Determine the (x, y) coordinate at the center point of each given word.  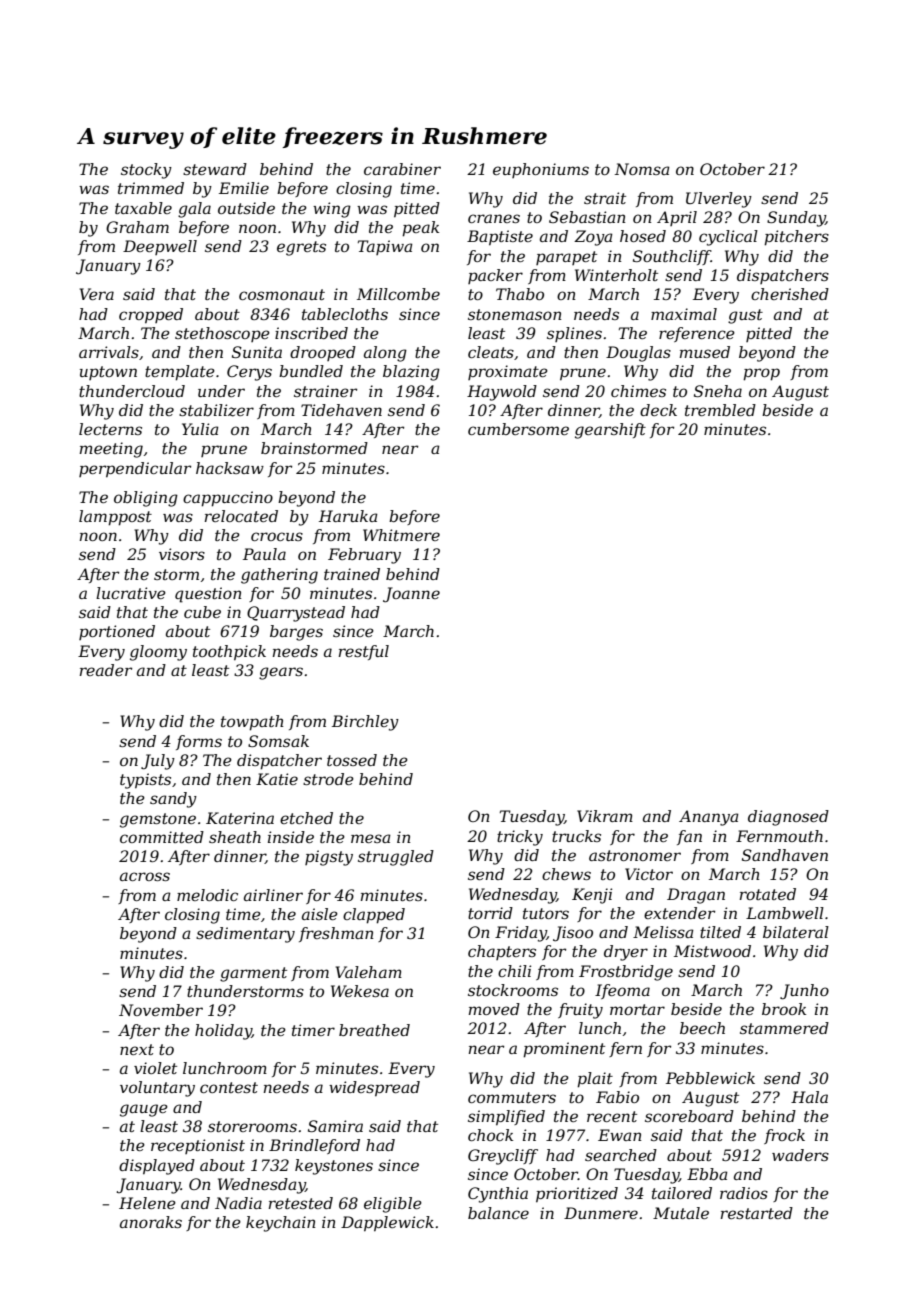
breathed (374, 1030)
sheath (235, 837)
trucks (576, 836)
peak (420, 229)
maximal (684, 314)
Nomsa (642, 169)
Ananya (709, 818)
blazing (411, 373)
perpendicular (135, 470)
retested (301, 1203)
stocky (146, 171)
